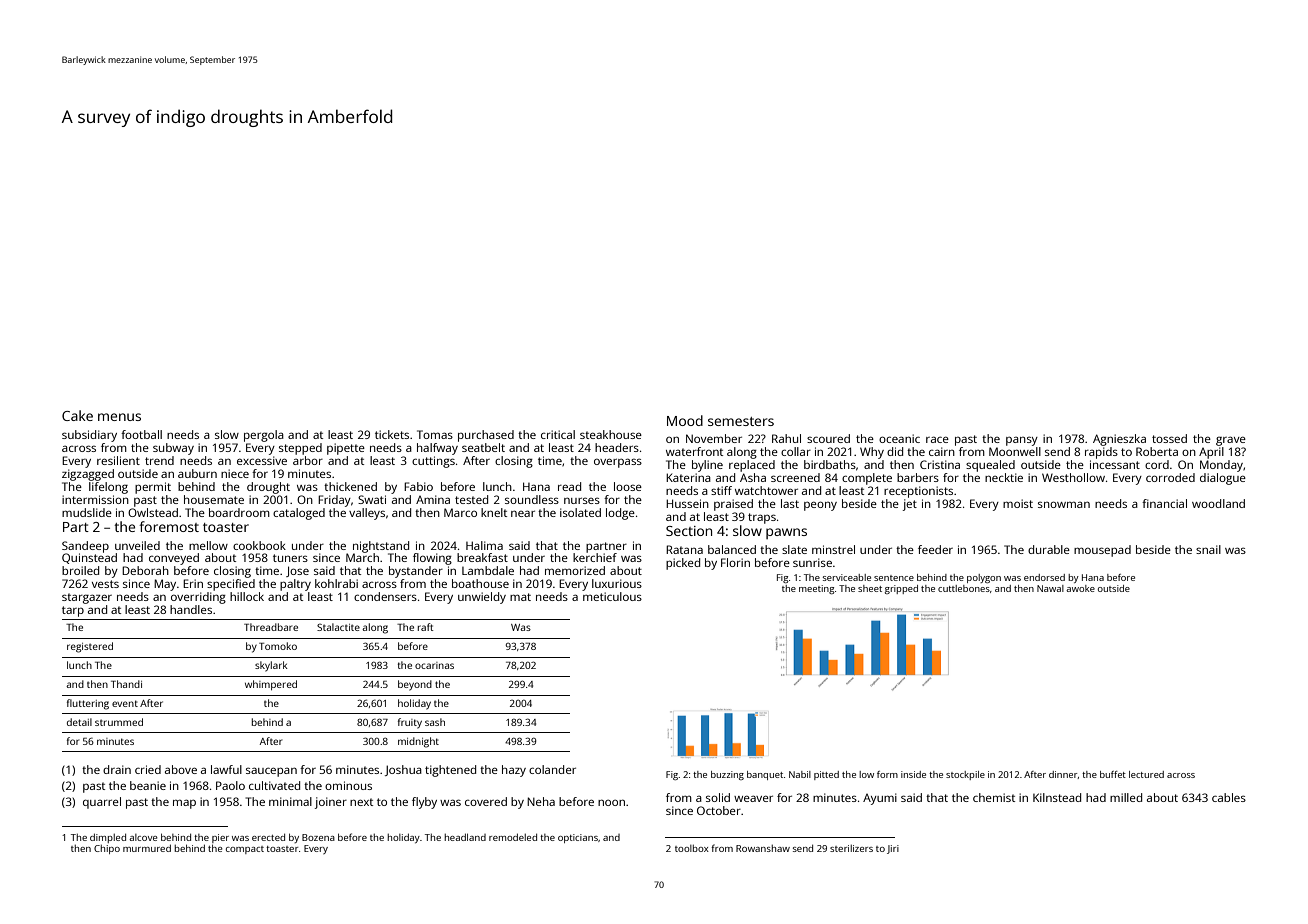 This image has width=1308, height=924. I want to click on Cake, so click(77, 415).
